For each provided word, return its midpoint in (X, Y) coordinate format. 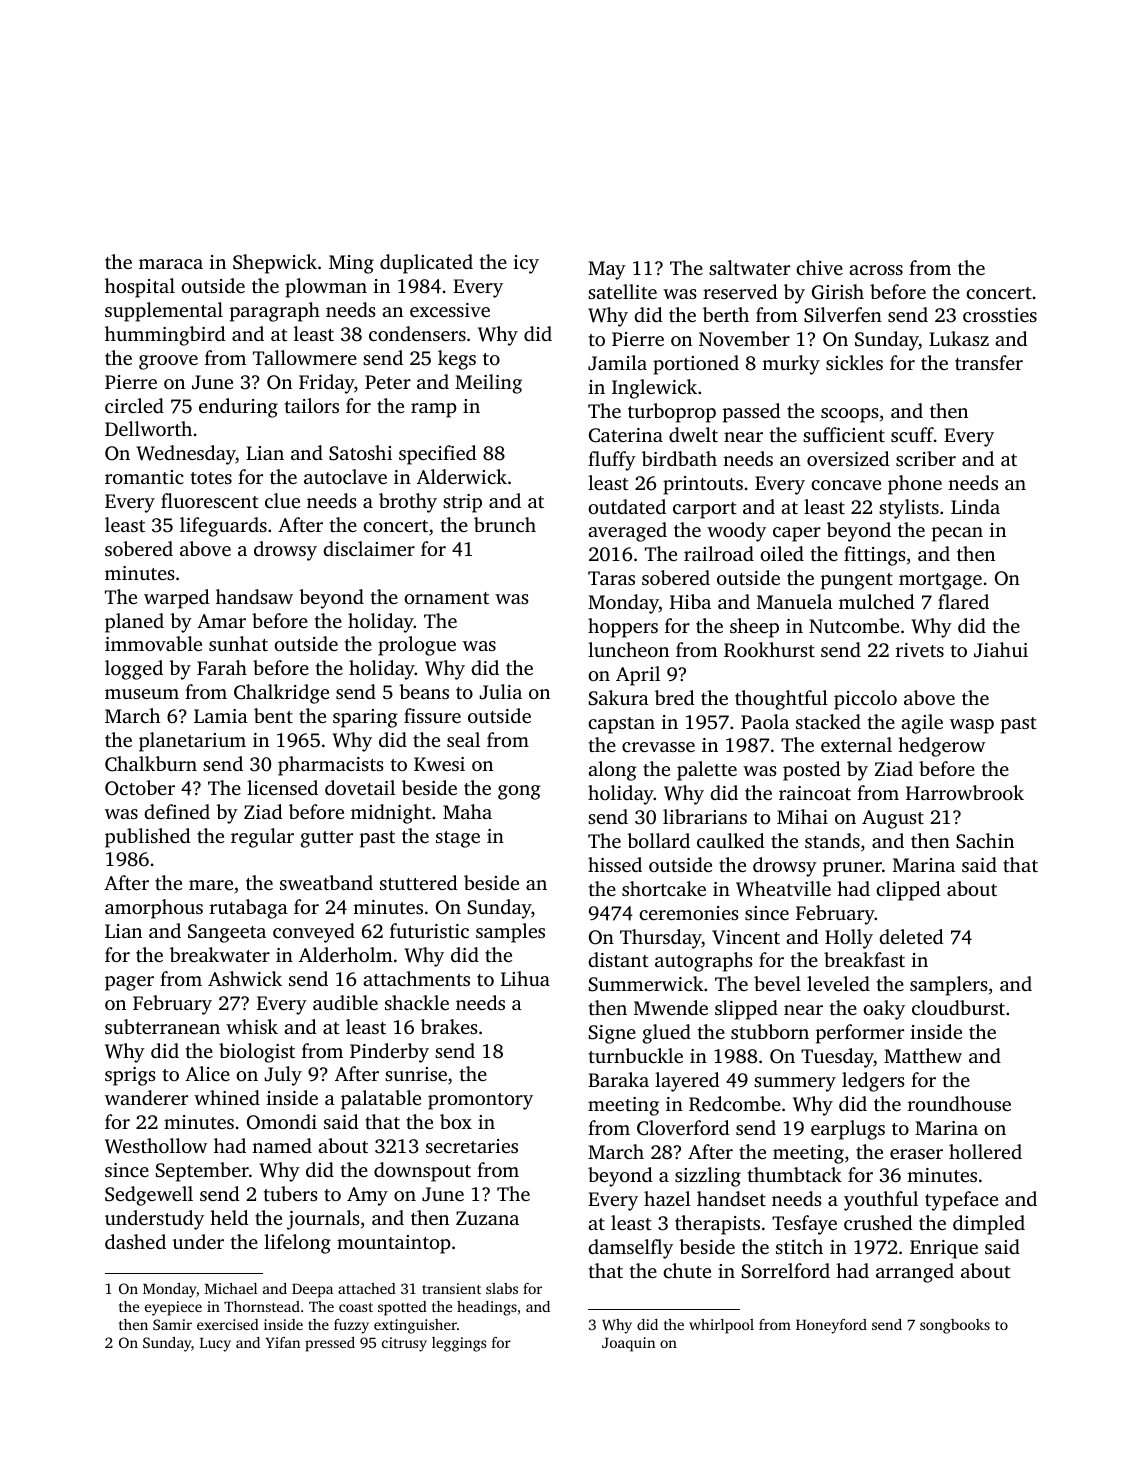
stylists (909, 509)
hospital (140, 288)
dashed (135, 1241)
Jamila (617, 363)
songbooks (955, 1326)
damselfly (630, 1249)
